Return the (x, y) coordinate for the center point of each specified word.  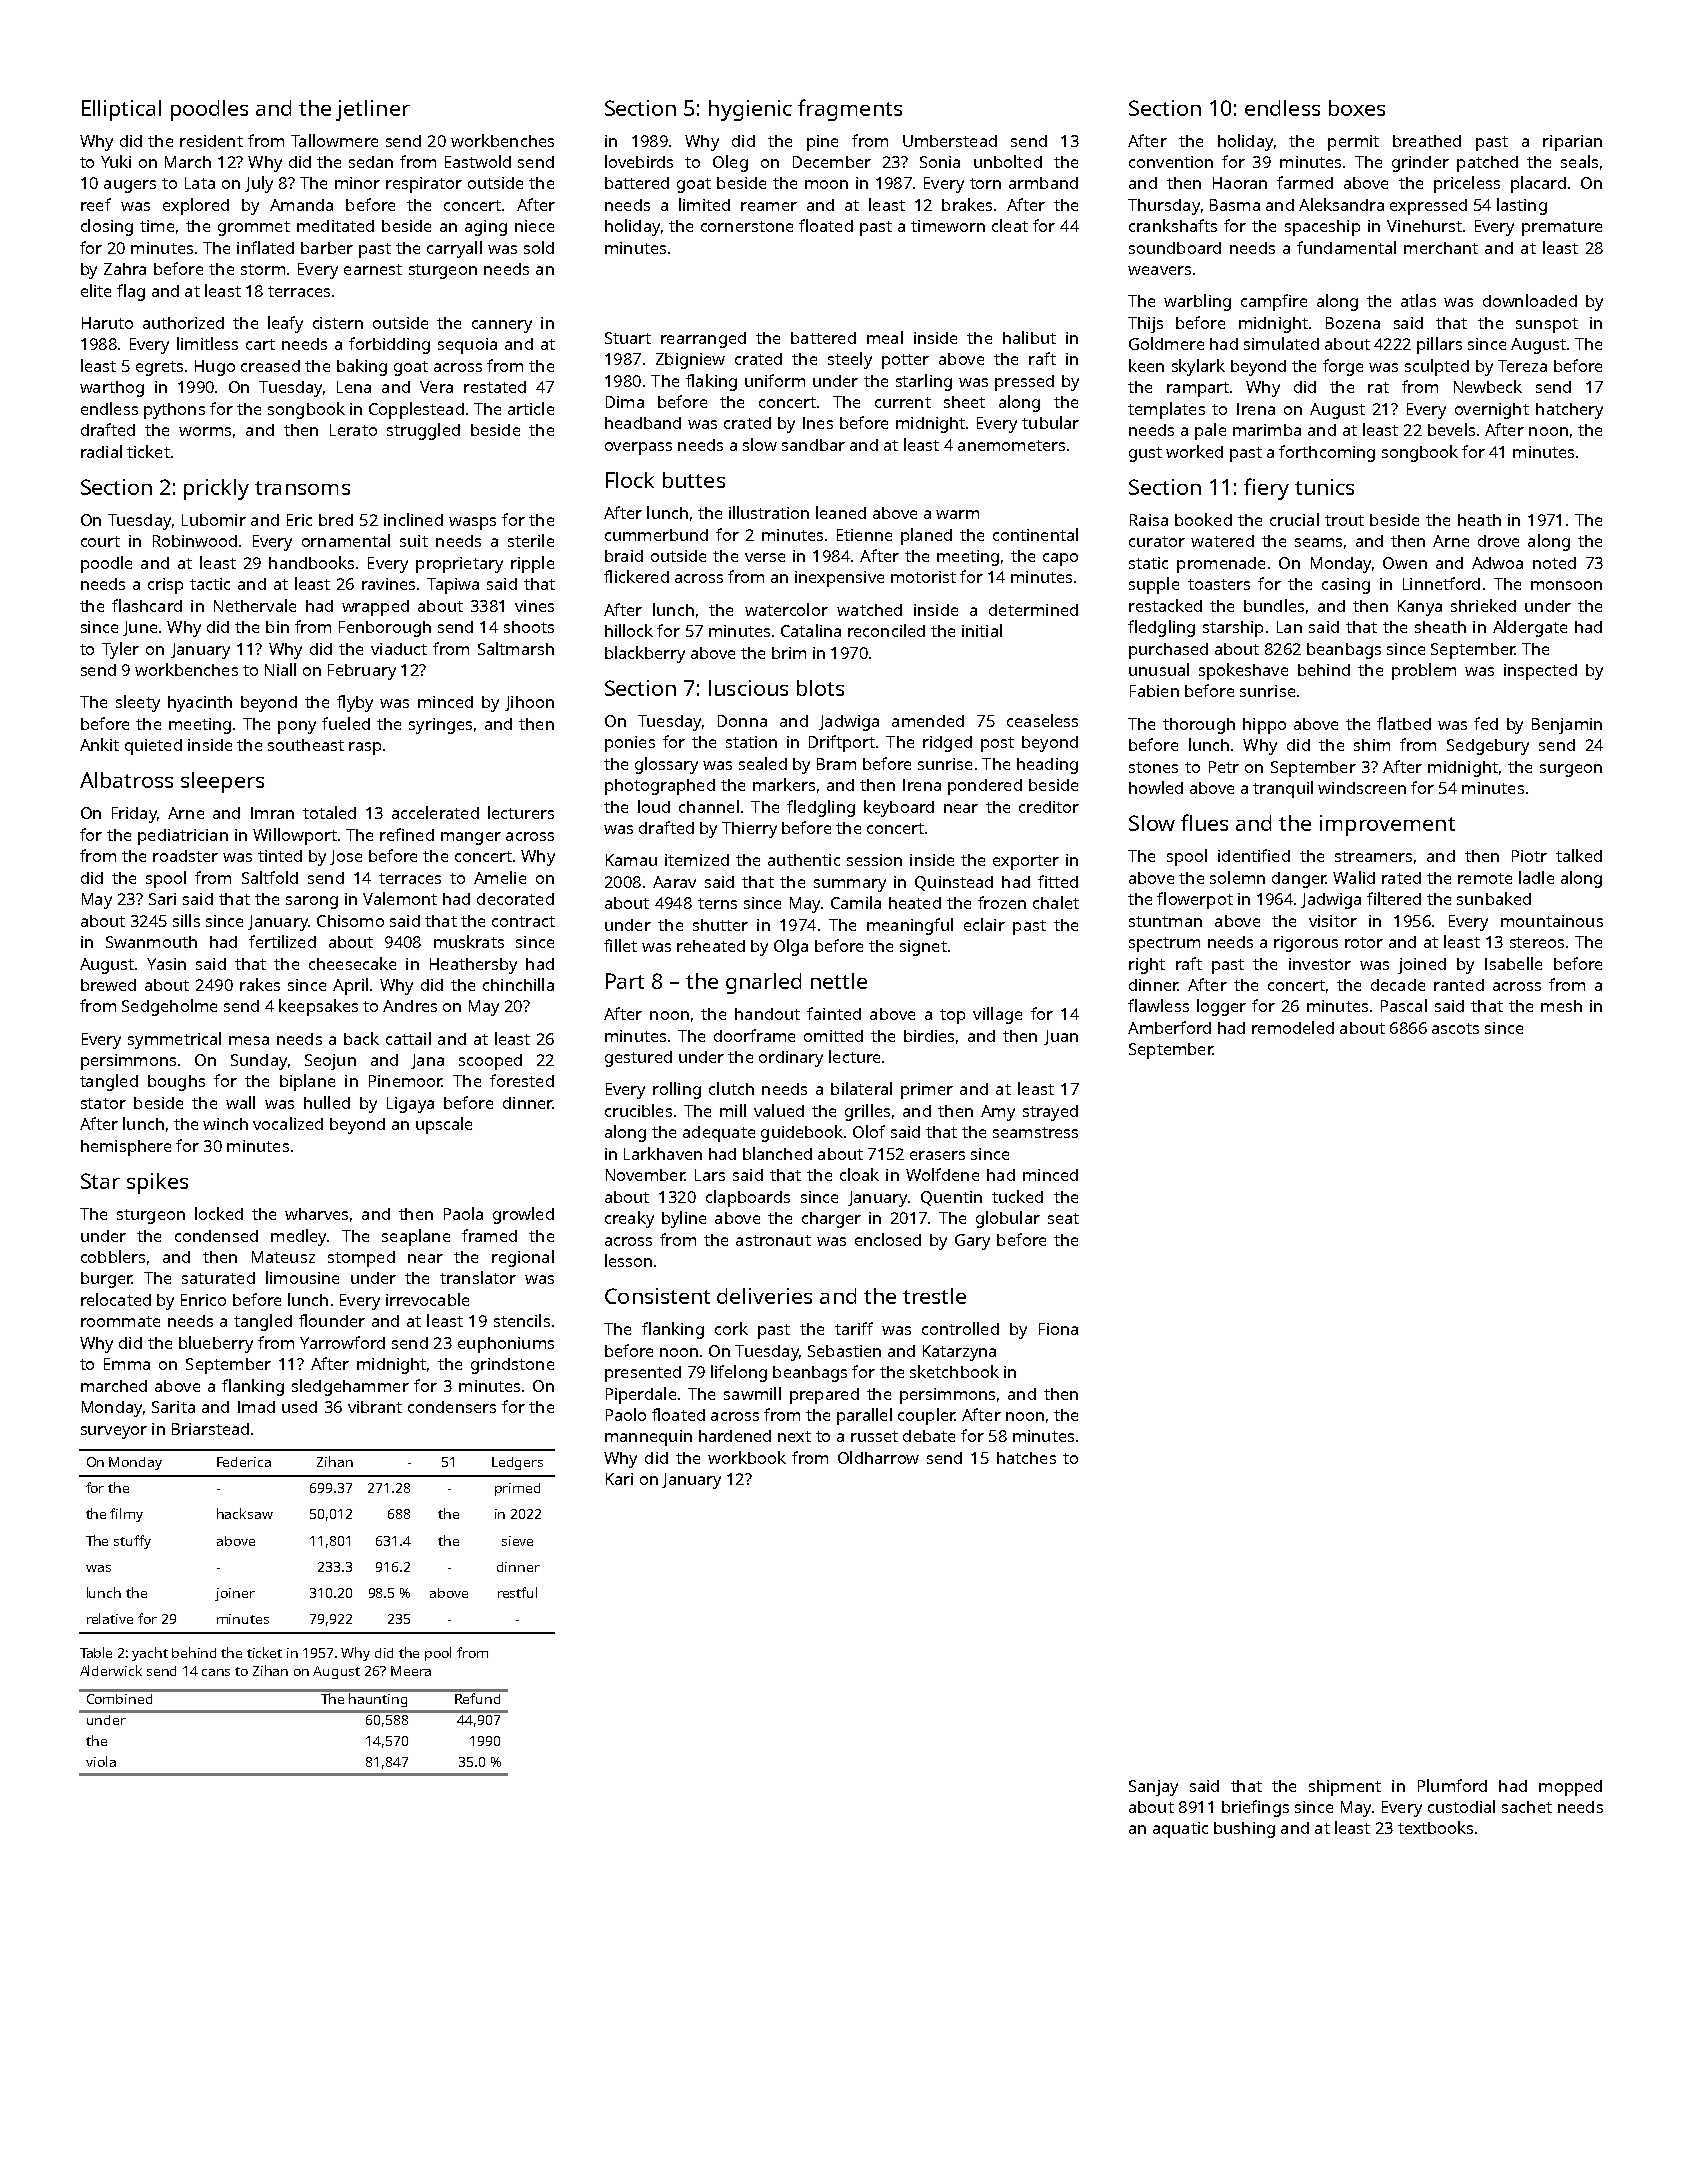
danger (1299, 880)
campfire (1274, 302)
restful (517, 1592)
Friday (134, 815)
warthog (112, 389)
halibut (1029, 337)
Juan (1061, 1037)
